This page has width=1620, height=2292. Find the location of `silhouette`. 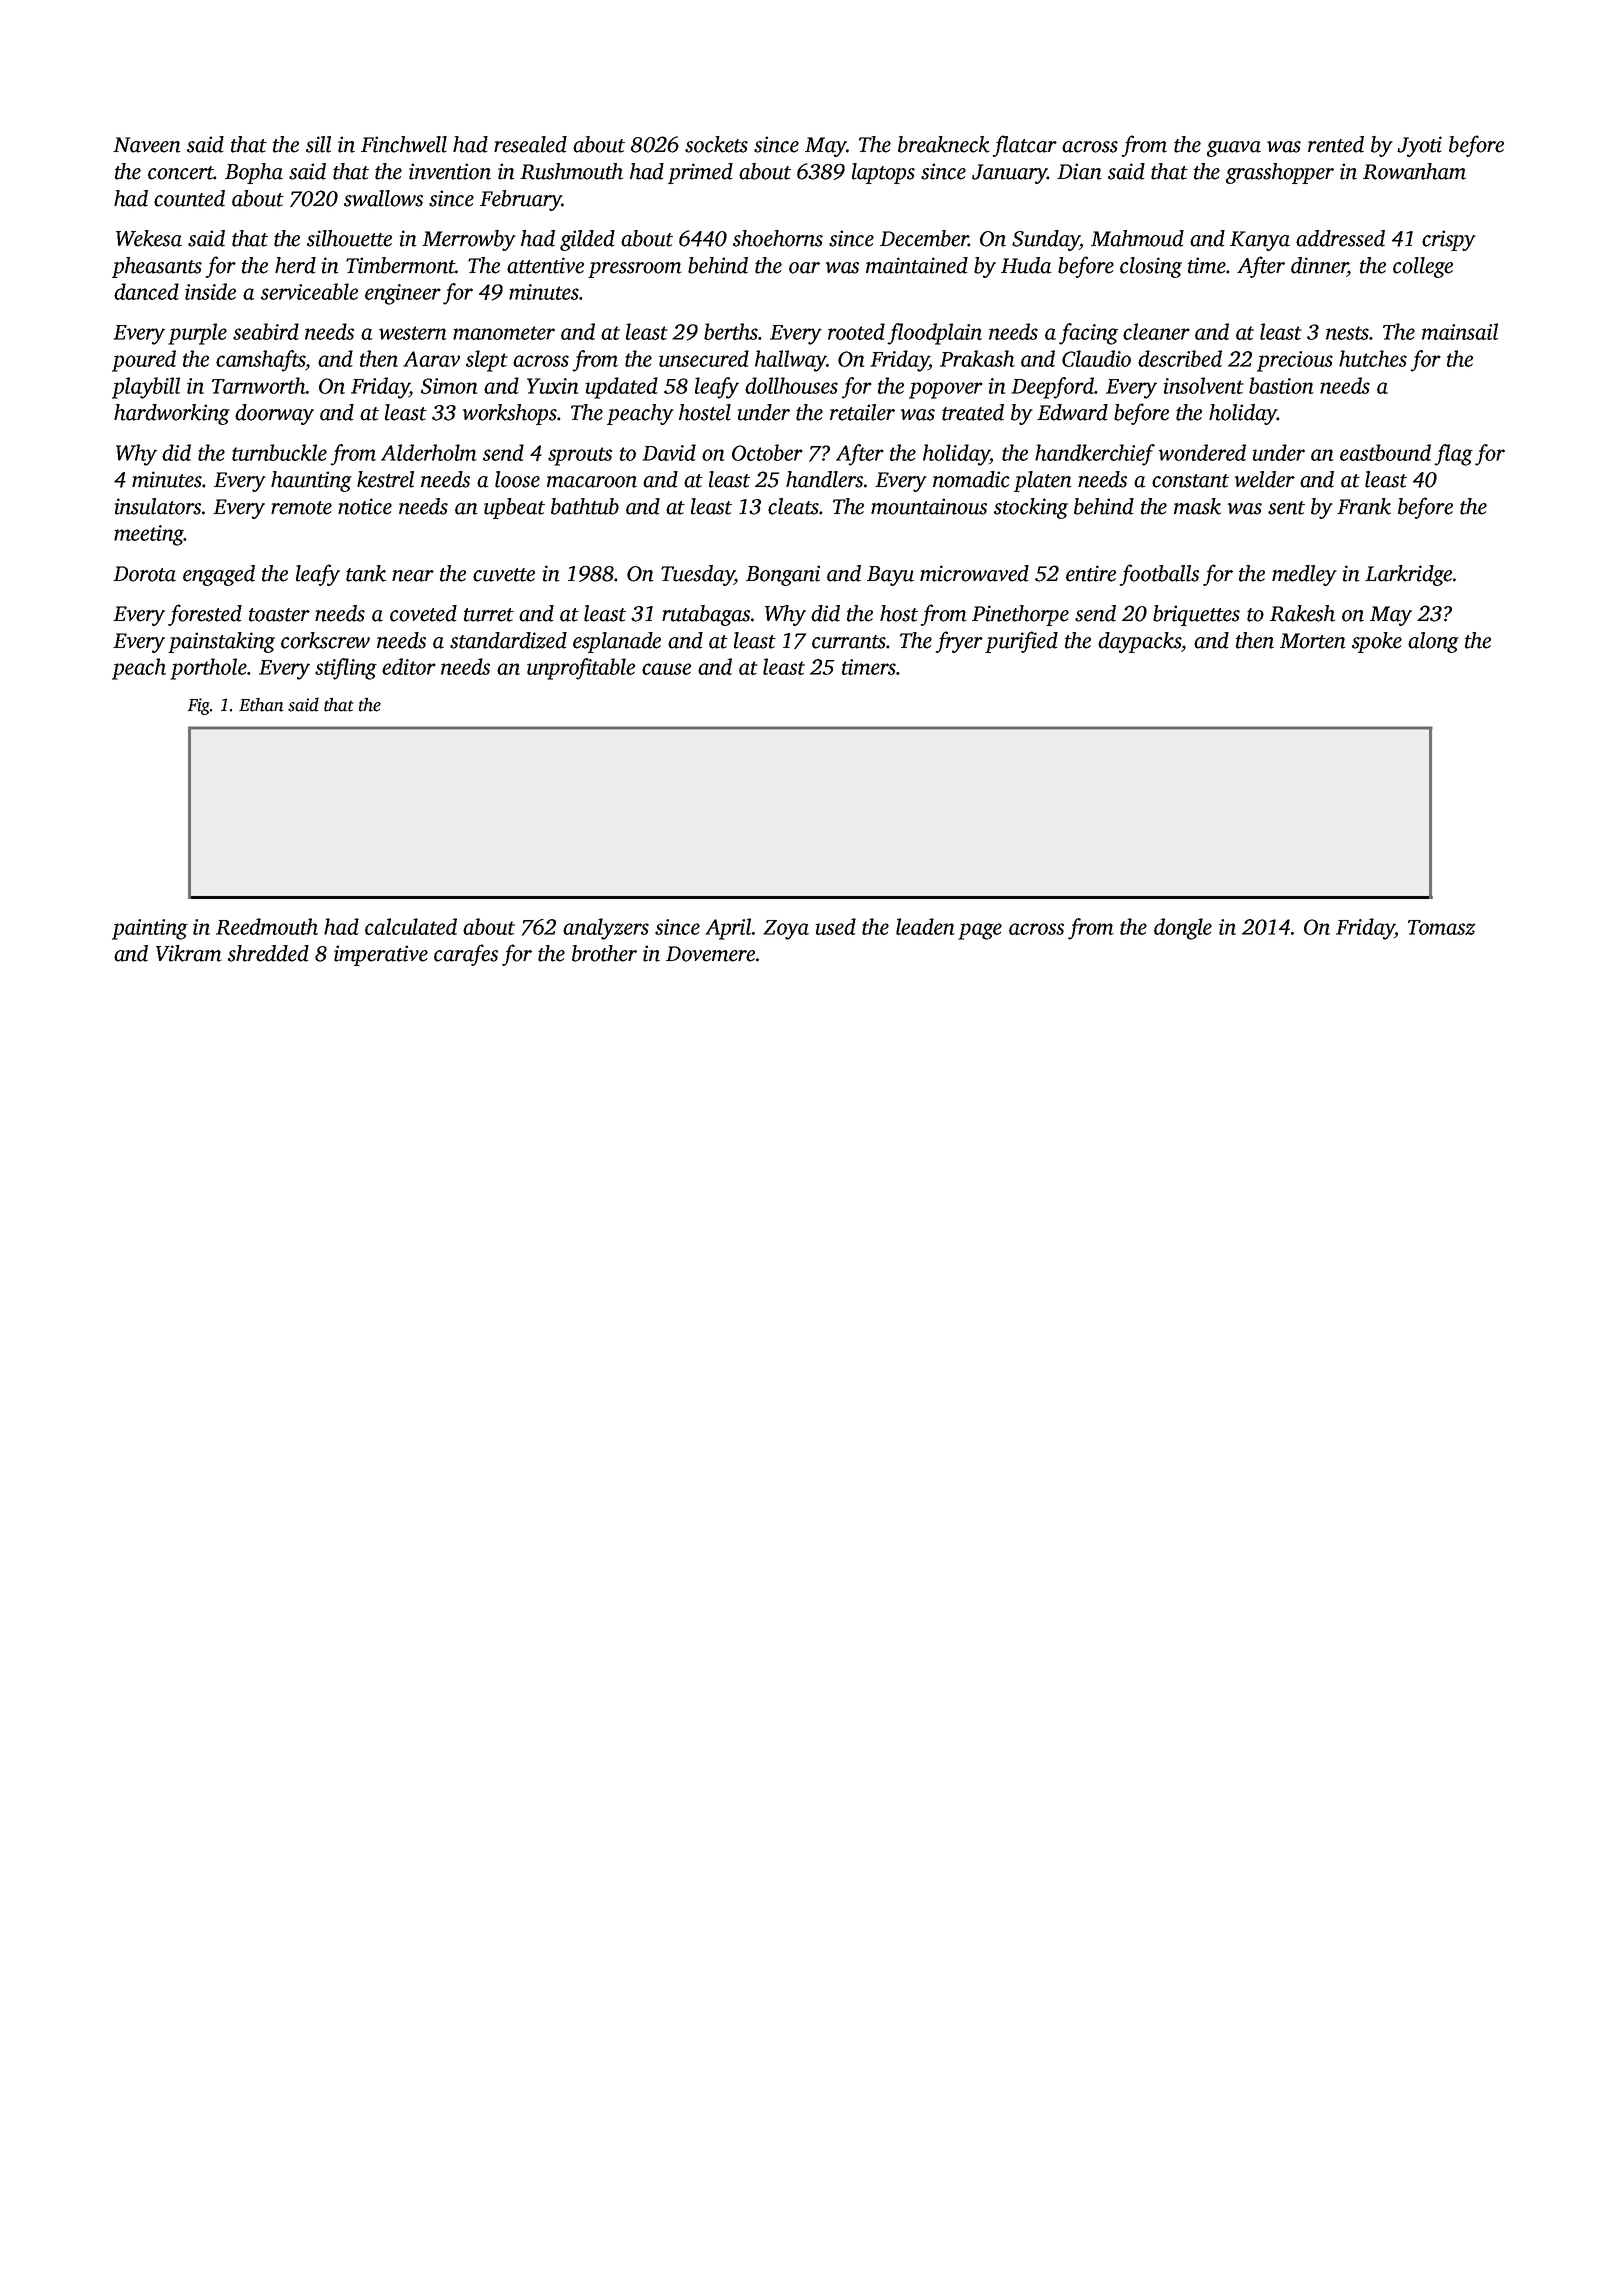

silhouette is located at coordinates (349, 238).
